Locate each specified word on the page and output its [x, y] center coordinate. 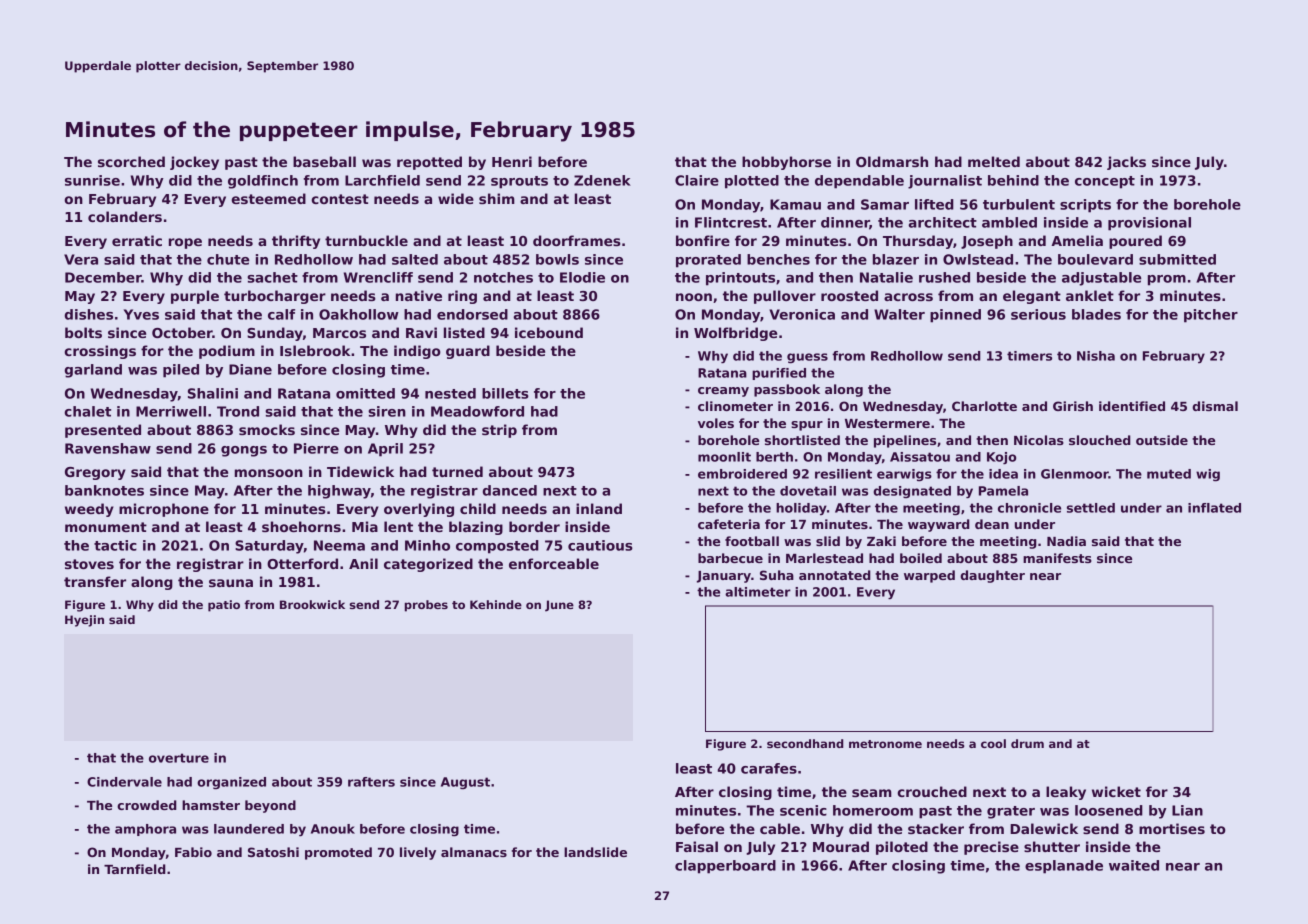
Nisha [1096, 356]
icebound [549, 332]
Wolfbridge [735, 334]
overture [179, 758]
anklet [1090, 295]
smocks [267, 429]
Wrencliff [378, 277]
